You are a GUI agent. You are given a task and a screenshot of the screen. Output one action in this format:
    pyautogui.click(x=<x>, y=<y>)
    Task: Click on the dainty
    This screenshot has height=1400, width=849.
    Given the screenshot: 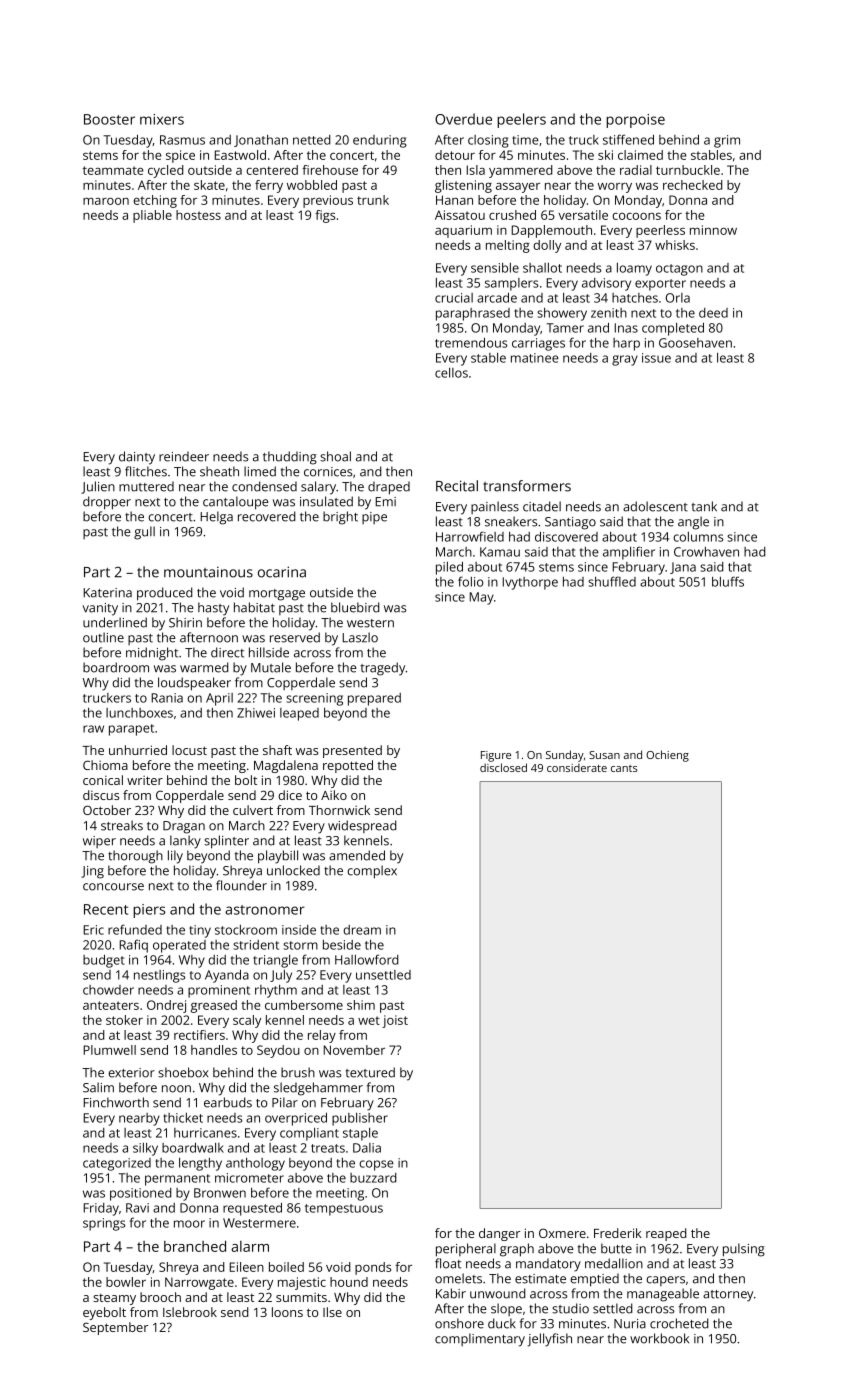 What is the action you would take?
    pyautogui.click(x=137, y=458)
